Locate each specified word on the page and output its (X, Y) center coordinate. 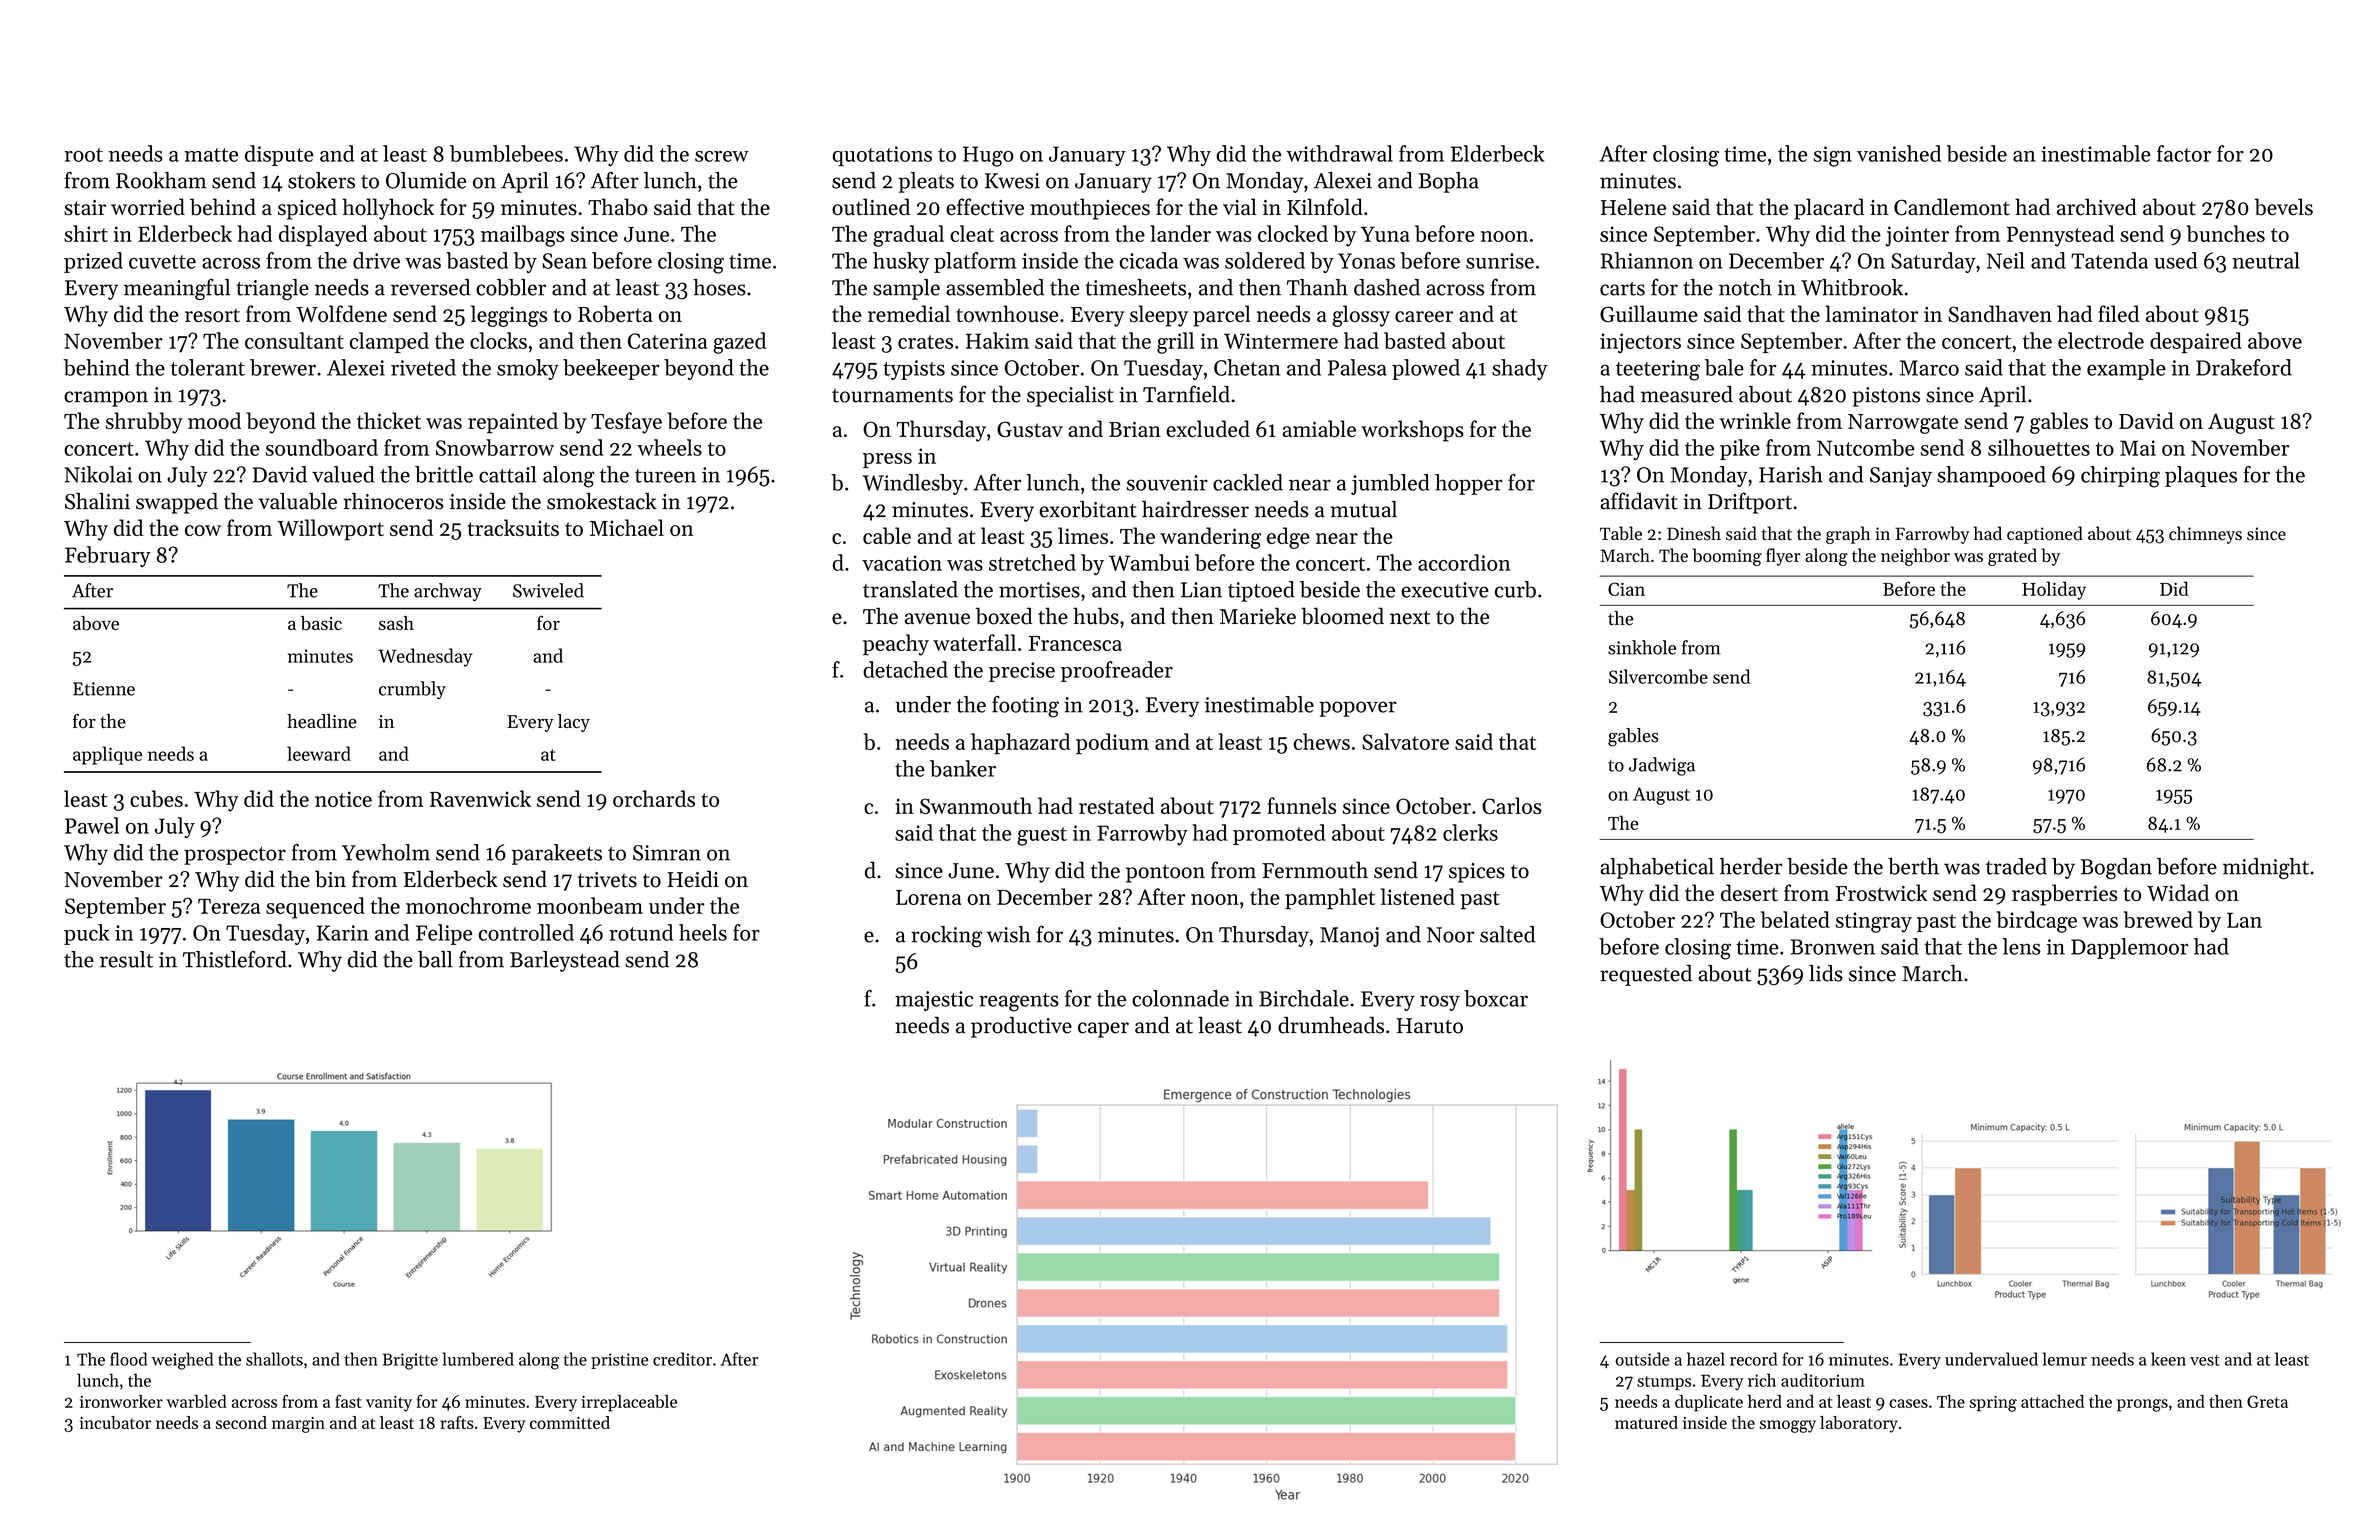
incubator (115, 1422)
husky (901, 262)
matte (211, 155)
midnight (2266, 869)
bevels (2284, 207)
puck (86, 934)
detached (905, 669)
